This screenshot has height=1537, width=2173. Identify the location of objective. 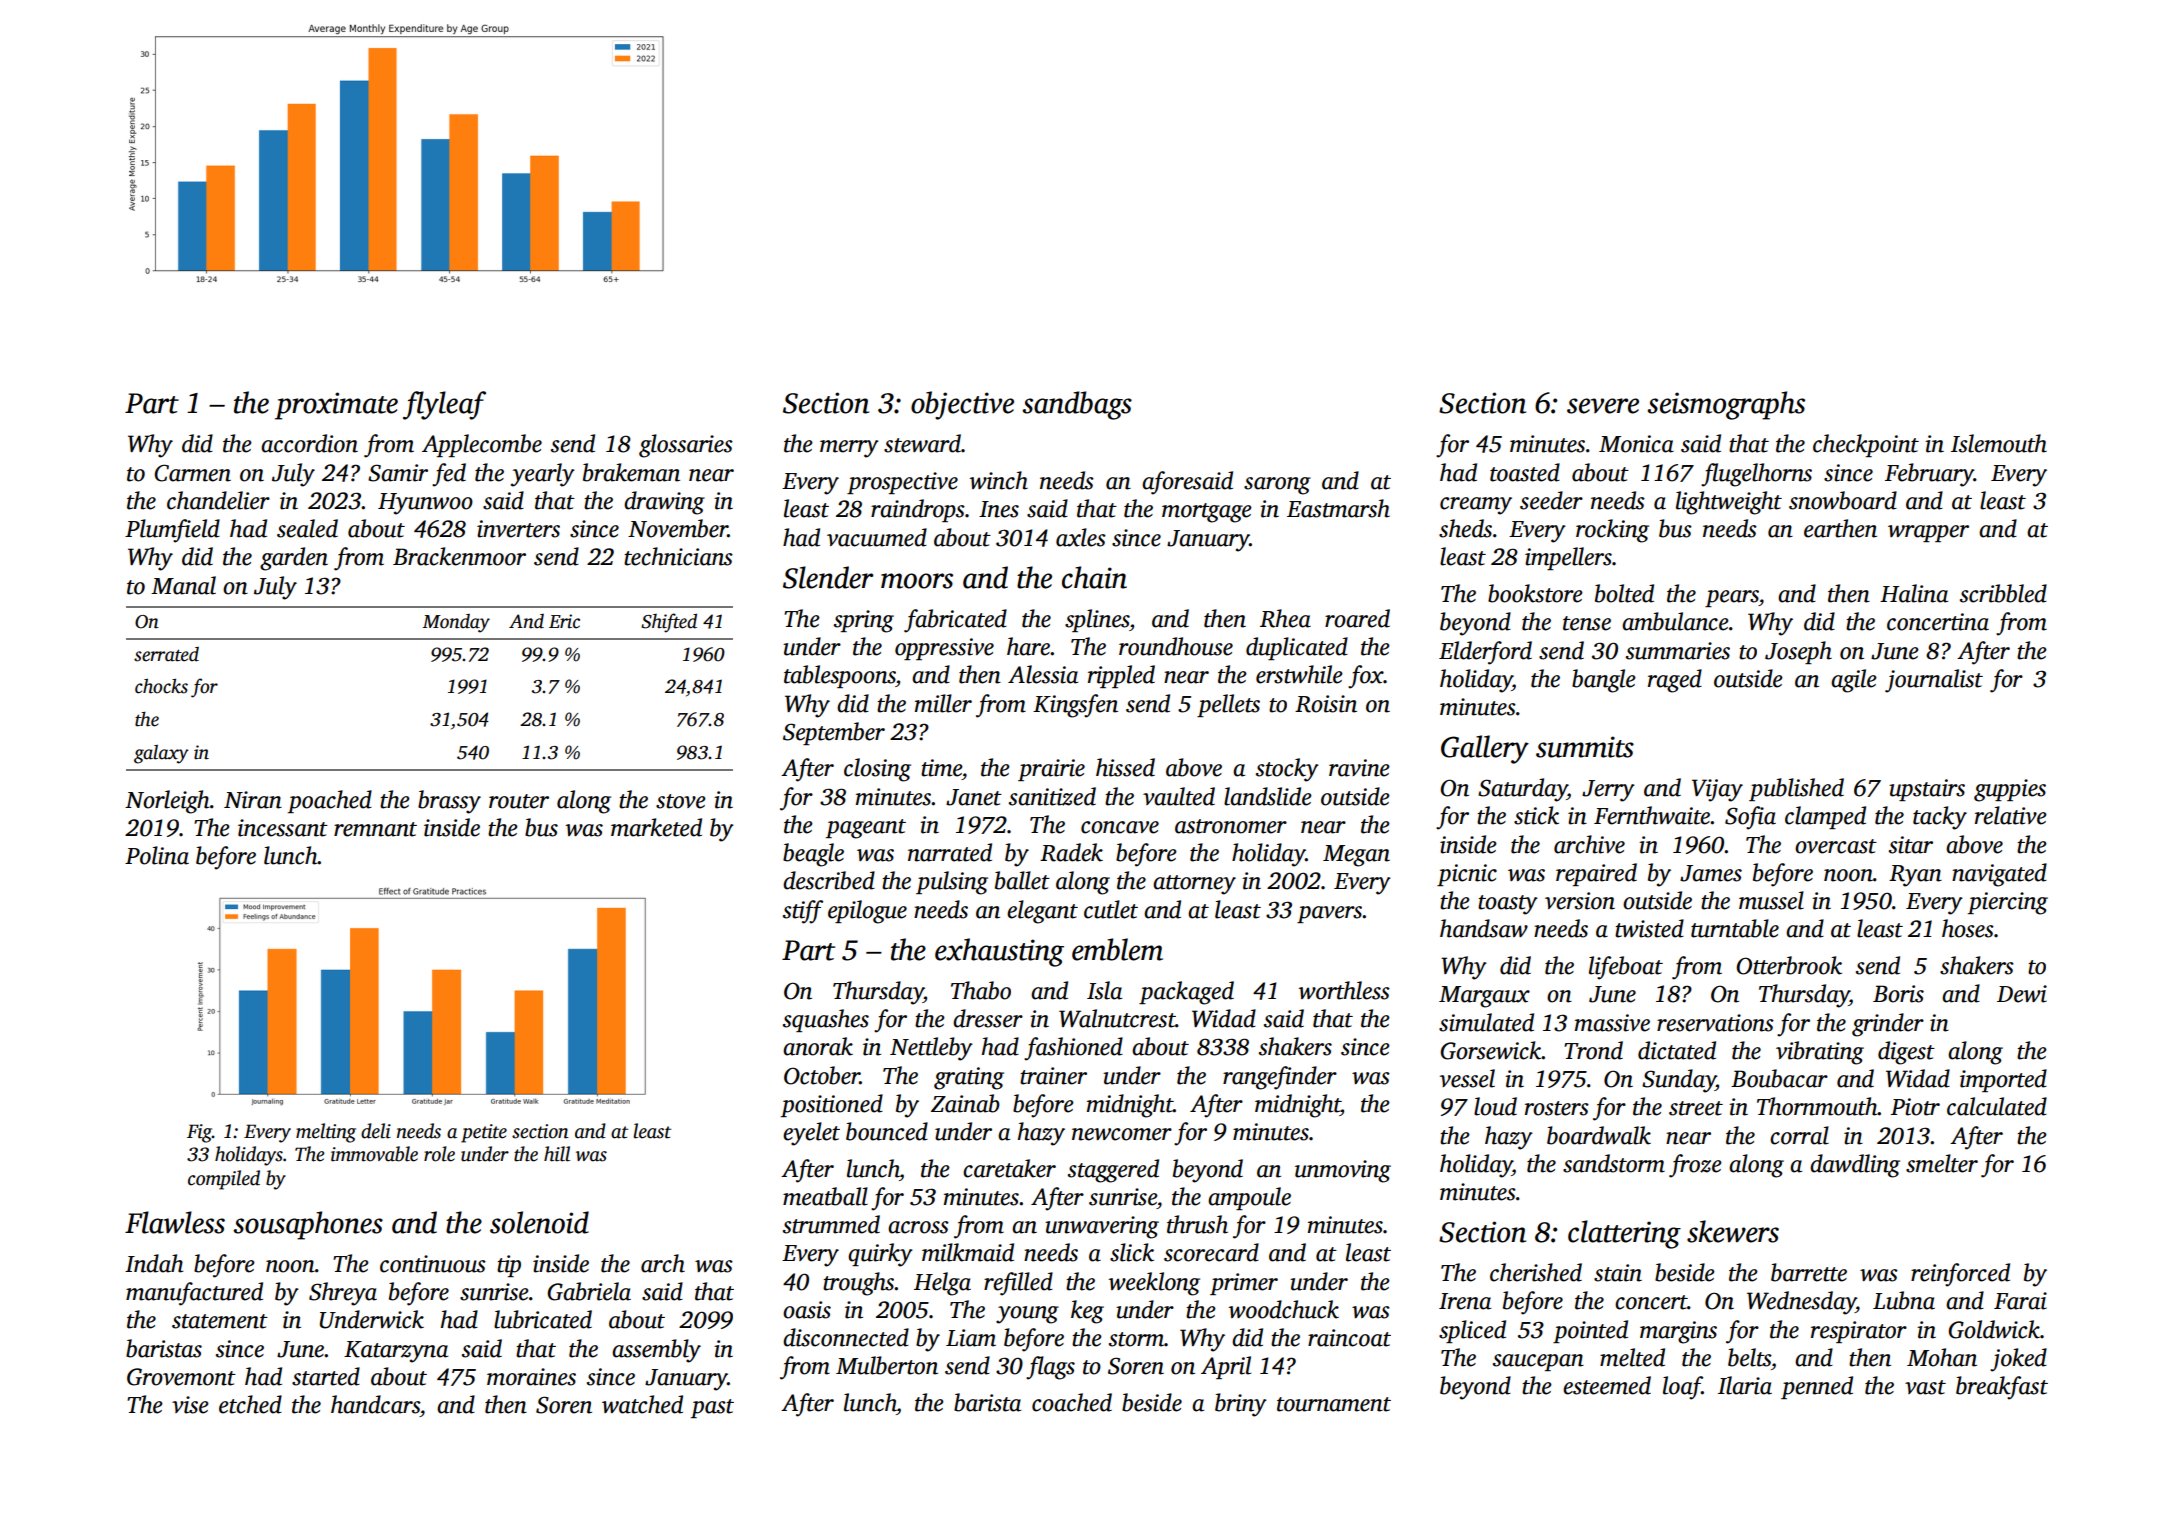
(962, 405).
